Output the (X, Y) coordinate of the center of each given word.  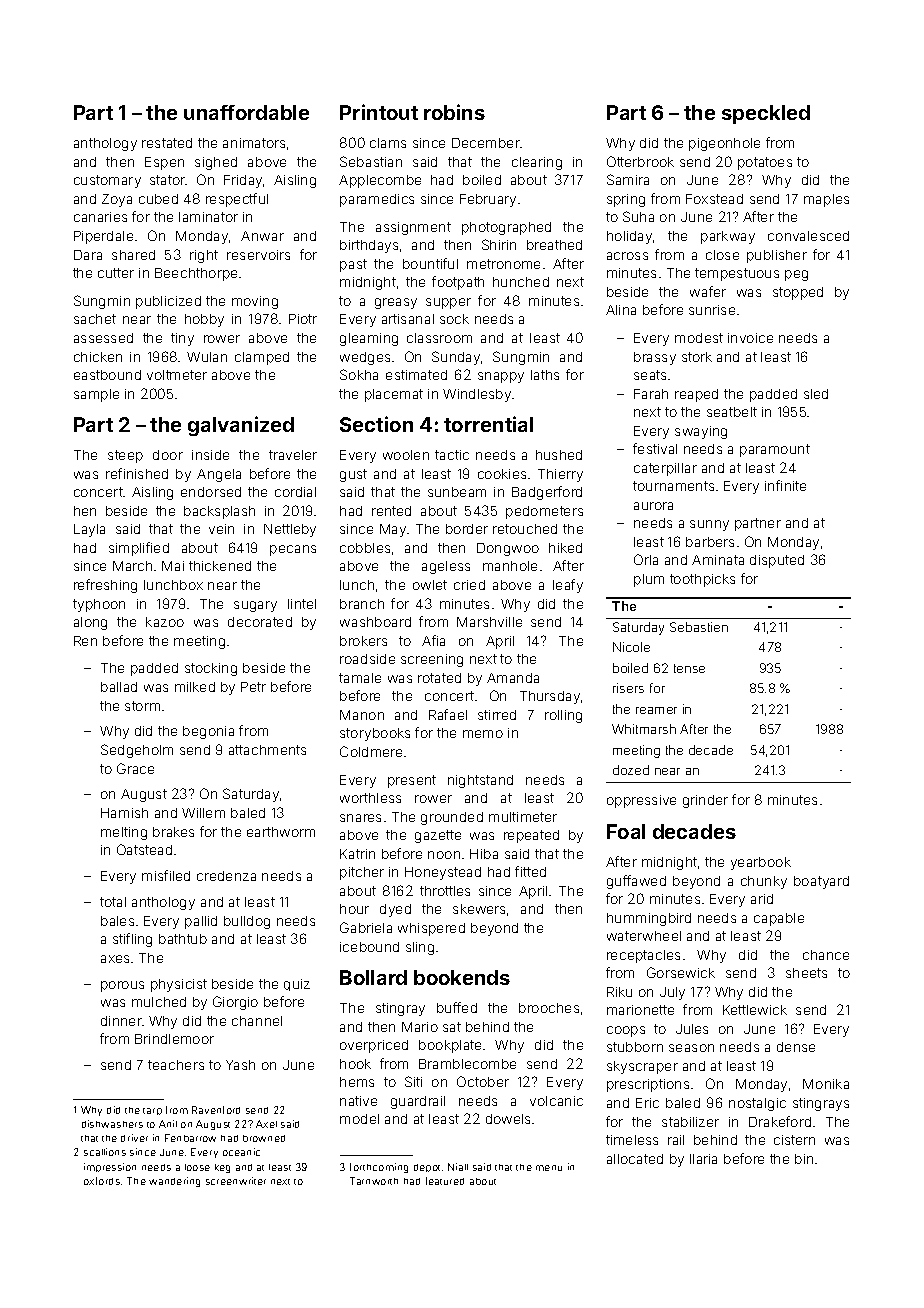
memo (483, 734)
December (486, 143)
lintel (302, 604)
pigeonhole (724, 144)
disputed (777, 561)
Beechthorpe (196, 274)
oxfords (102, 1181)
